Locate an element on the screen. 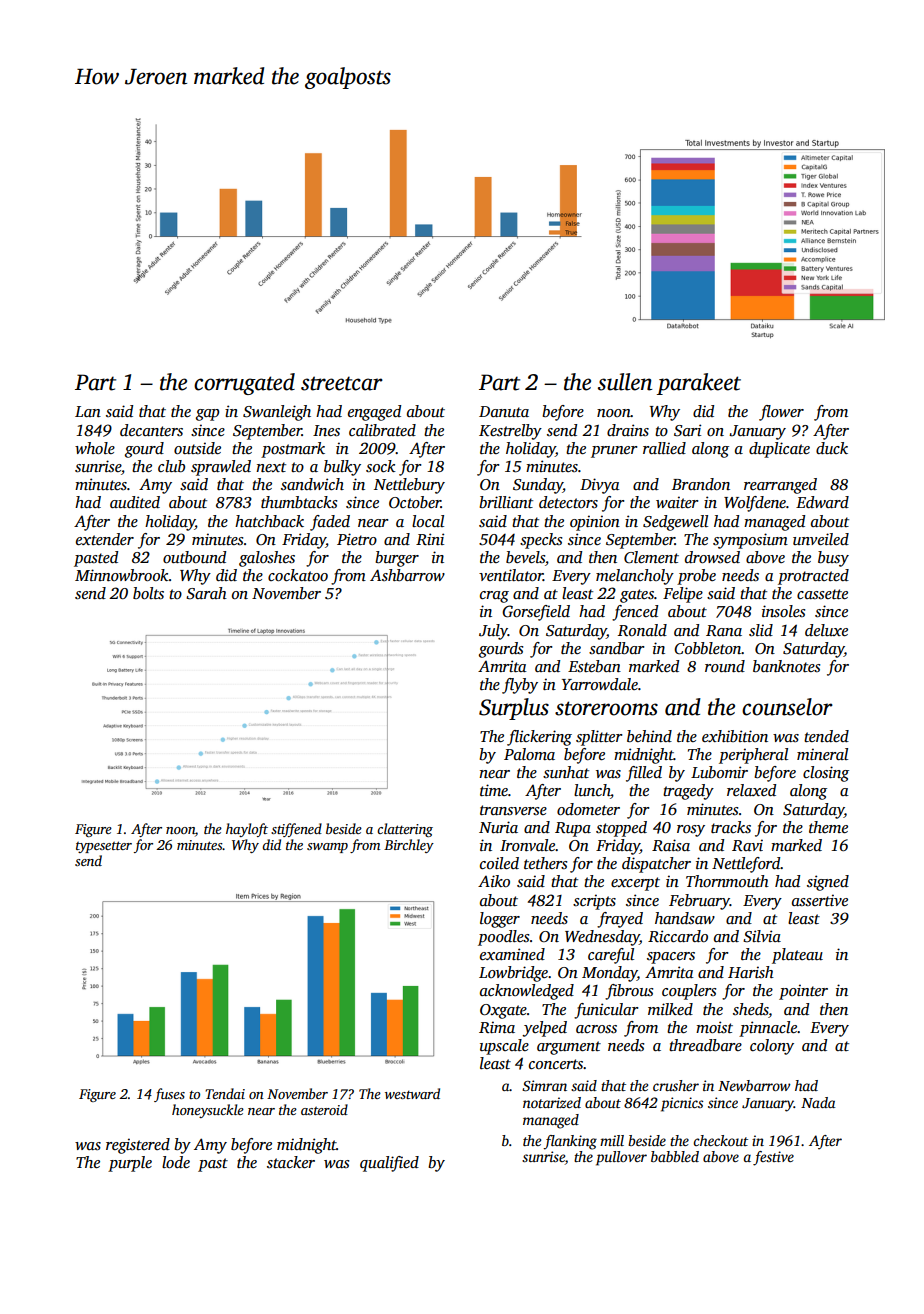 The image size is (924, 1314). festive is located at coordinates (773, 1158).
